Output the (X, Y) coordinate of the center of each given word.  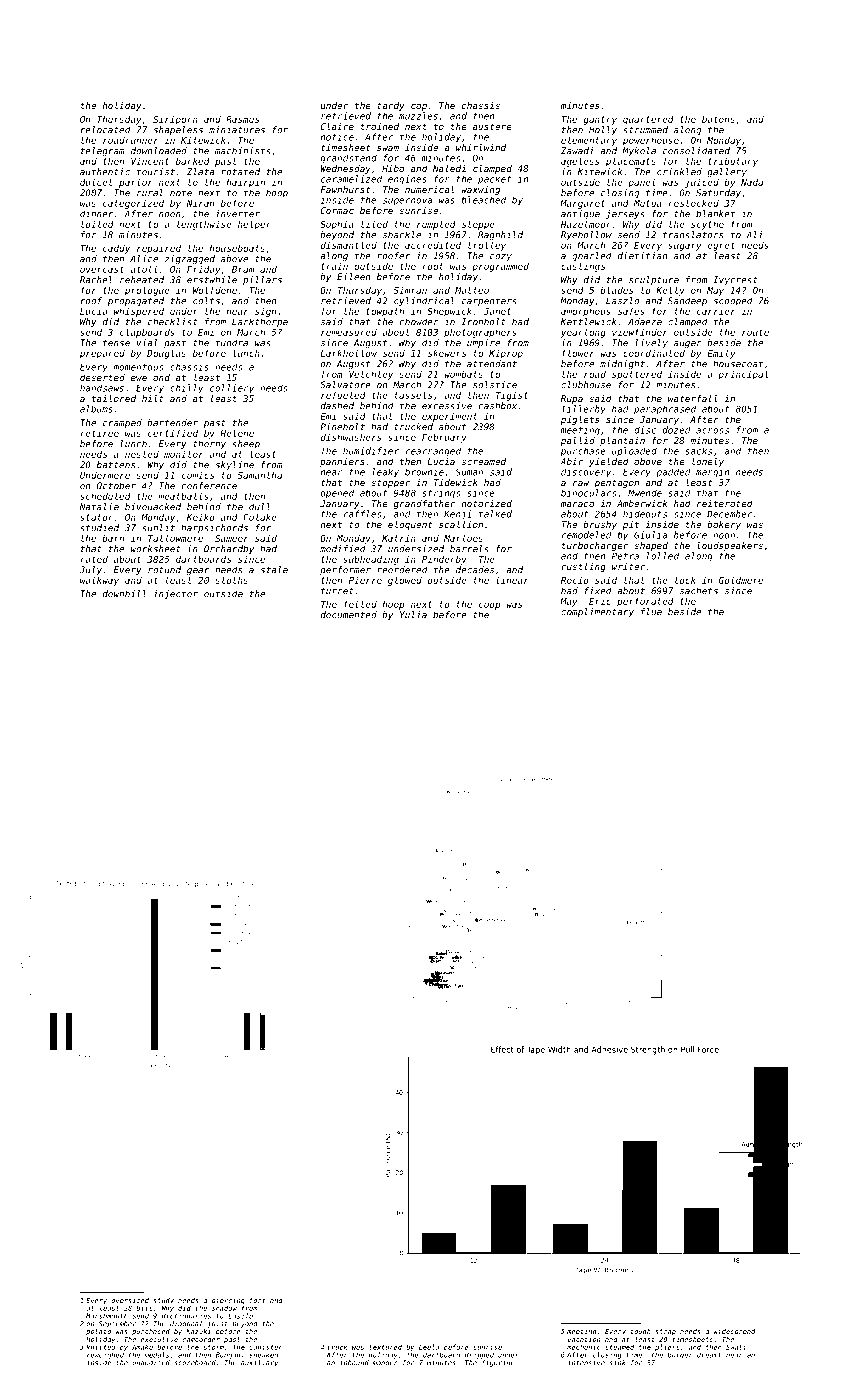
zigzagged (190, 259)
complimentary (597, 612)
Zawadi (577, 151)
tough (641, 1332)
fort (257, 1300)
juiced (702, 183)
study (163, 1301)
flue (651, 612)
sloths (231, 580)
